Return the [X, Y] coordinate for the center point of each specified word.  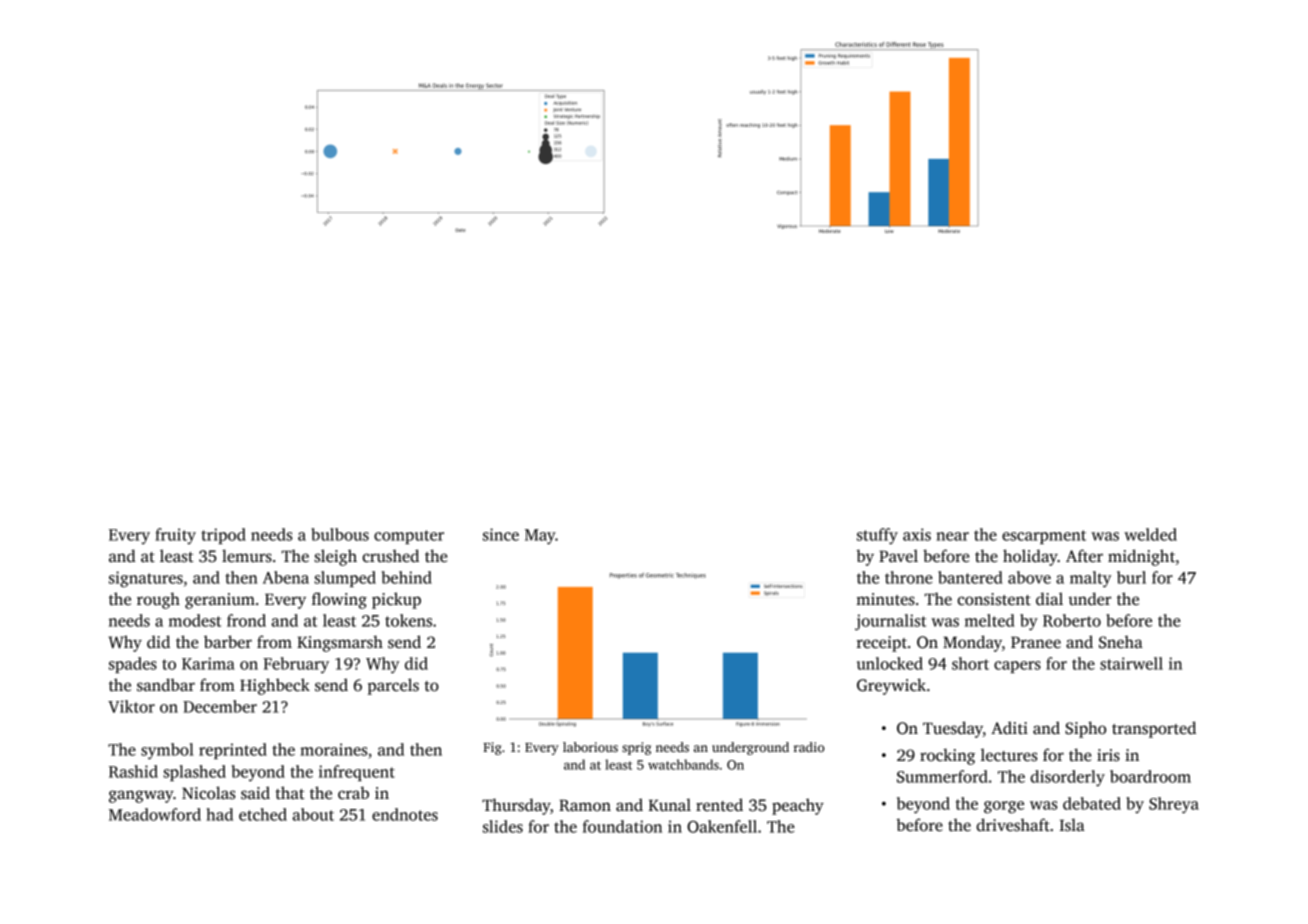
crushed [390, 556]
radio [809, 747]
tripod [223, 536]
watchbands [683, 764]
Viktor [131, 706]
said [255, 793]
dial [1049, 598]
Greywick [891, 686]
